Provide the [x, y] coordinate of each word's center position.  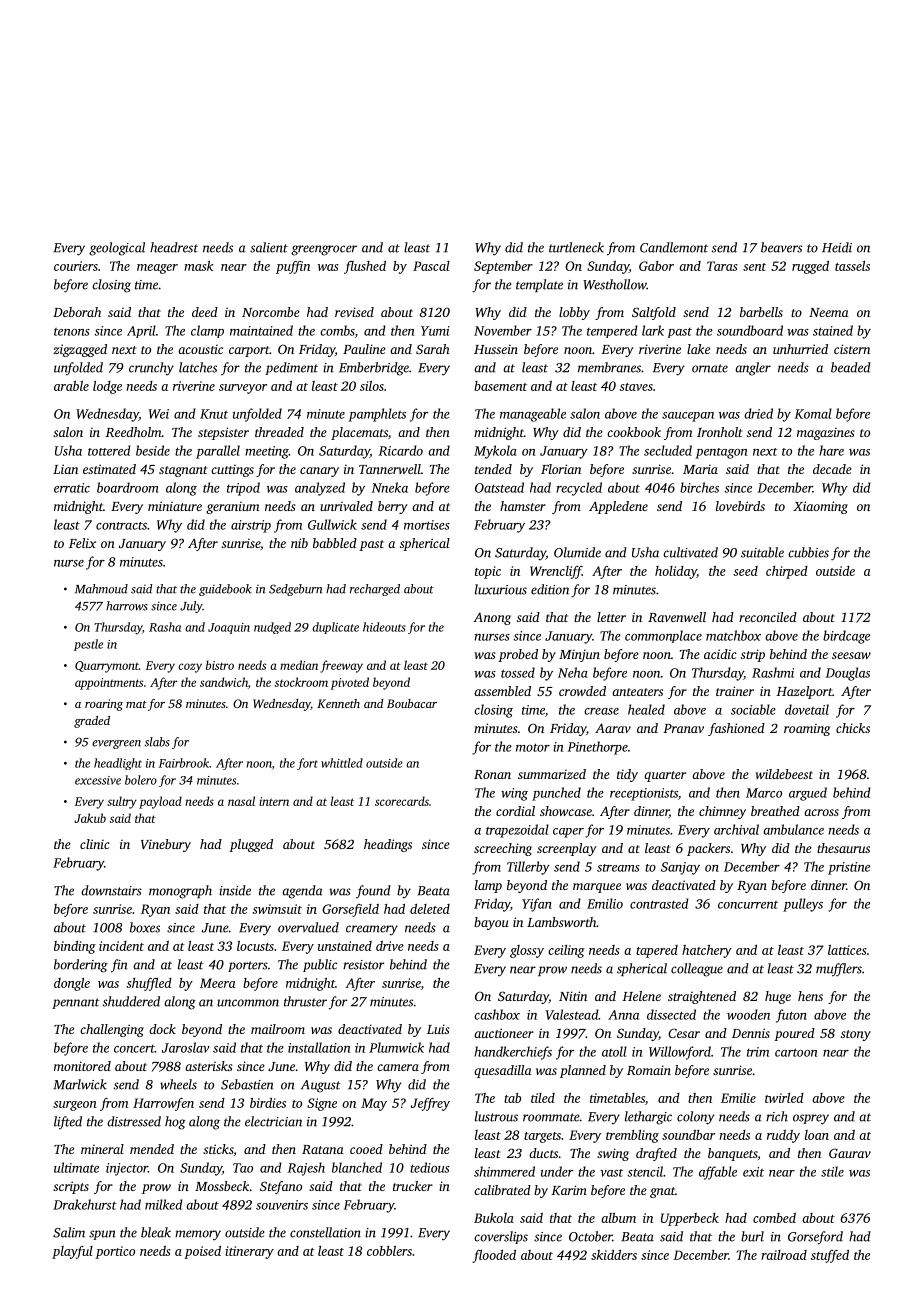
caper [568, 833]
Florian [561, 469]
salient [269, 247]
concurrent [748, 905]
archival [736, 829]
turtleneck [576, 247]
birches [699, 487]
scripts [71, 1187]
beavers [781, 247]
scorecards [402, 801]
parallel [218, 452]
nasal [241, 801]
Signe [322, 1104]
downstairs [111, 890]
